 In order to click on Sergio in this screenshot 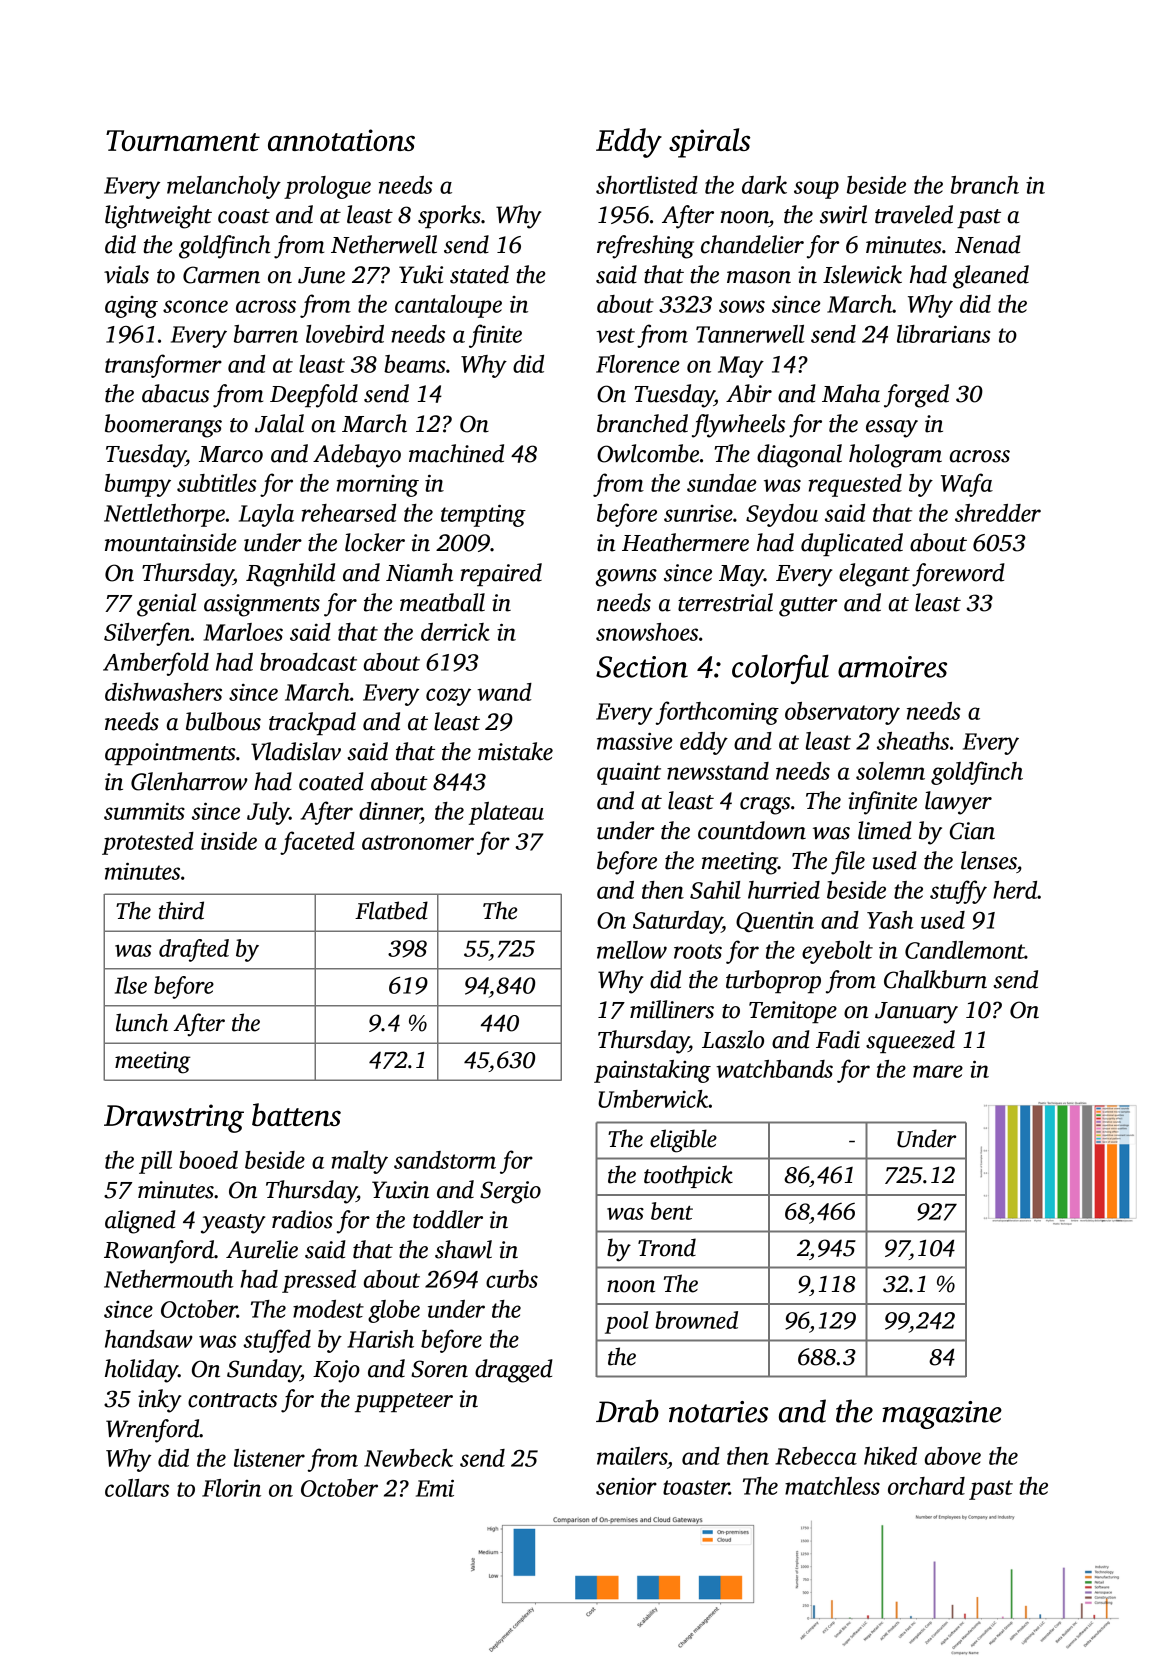, I will do `click(510, 1192)`.
